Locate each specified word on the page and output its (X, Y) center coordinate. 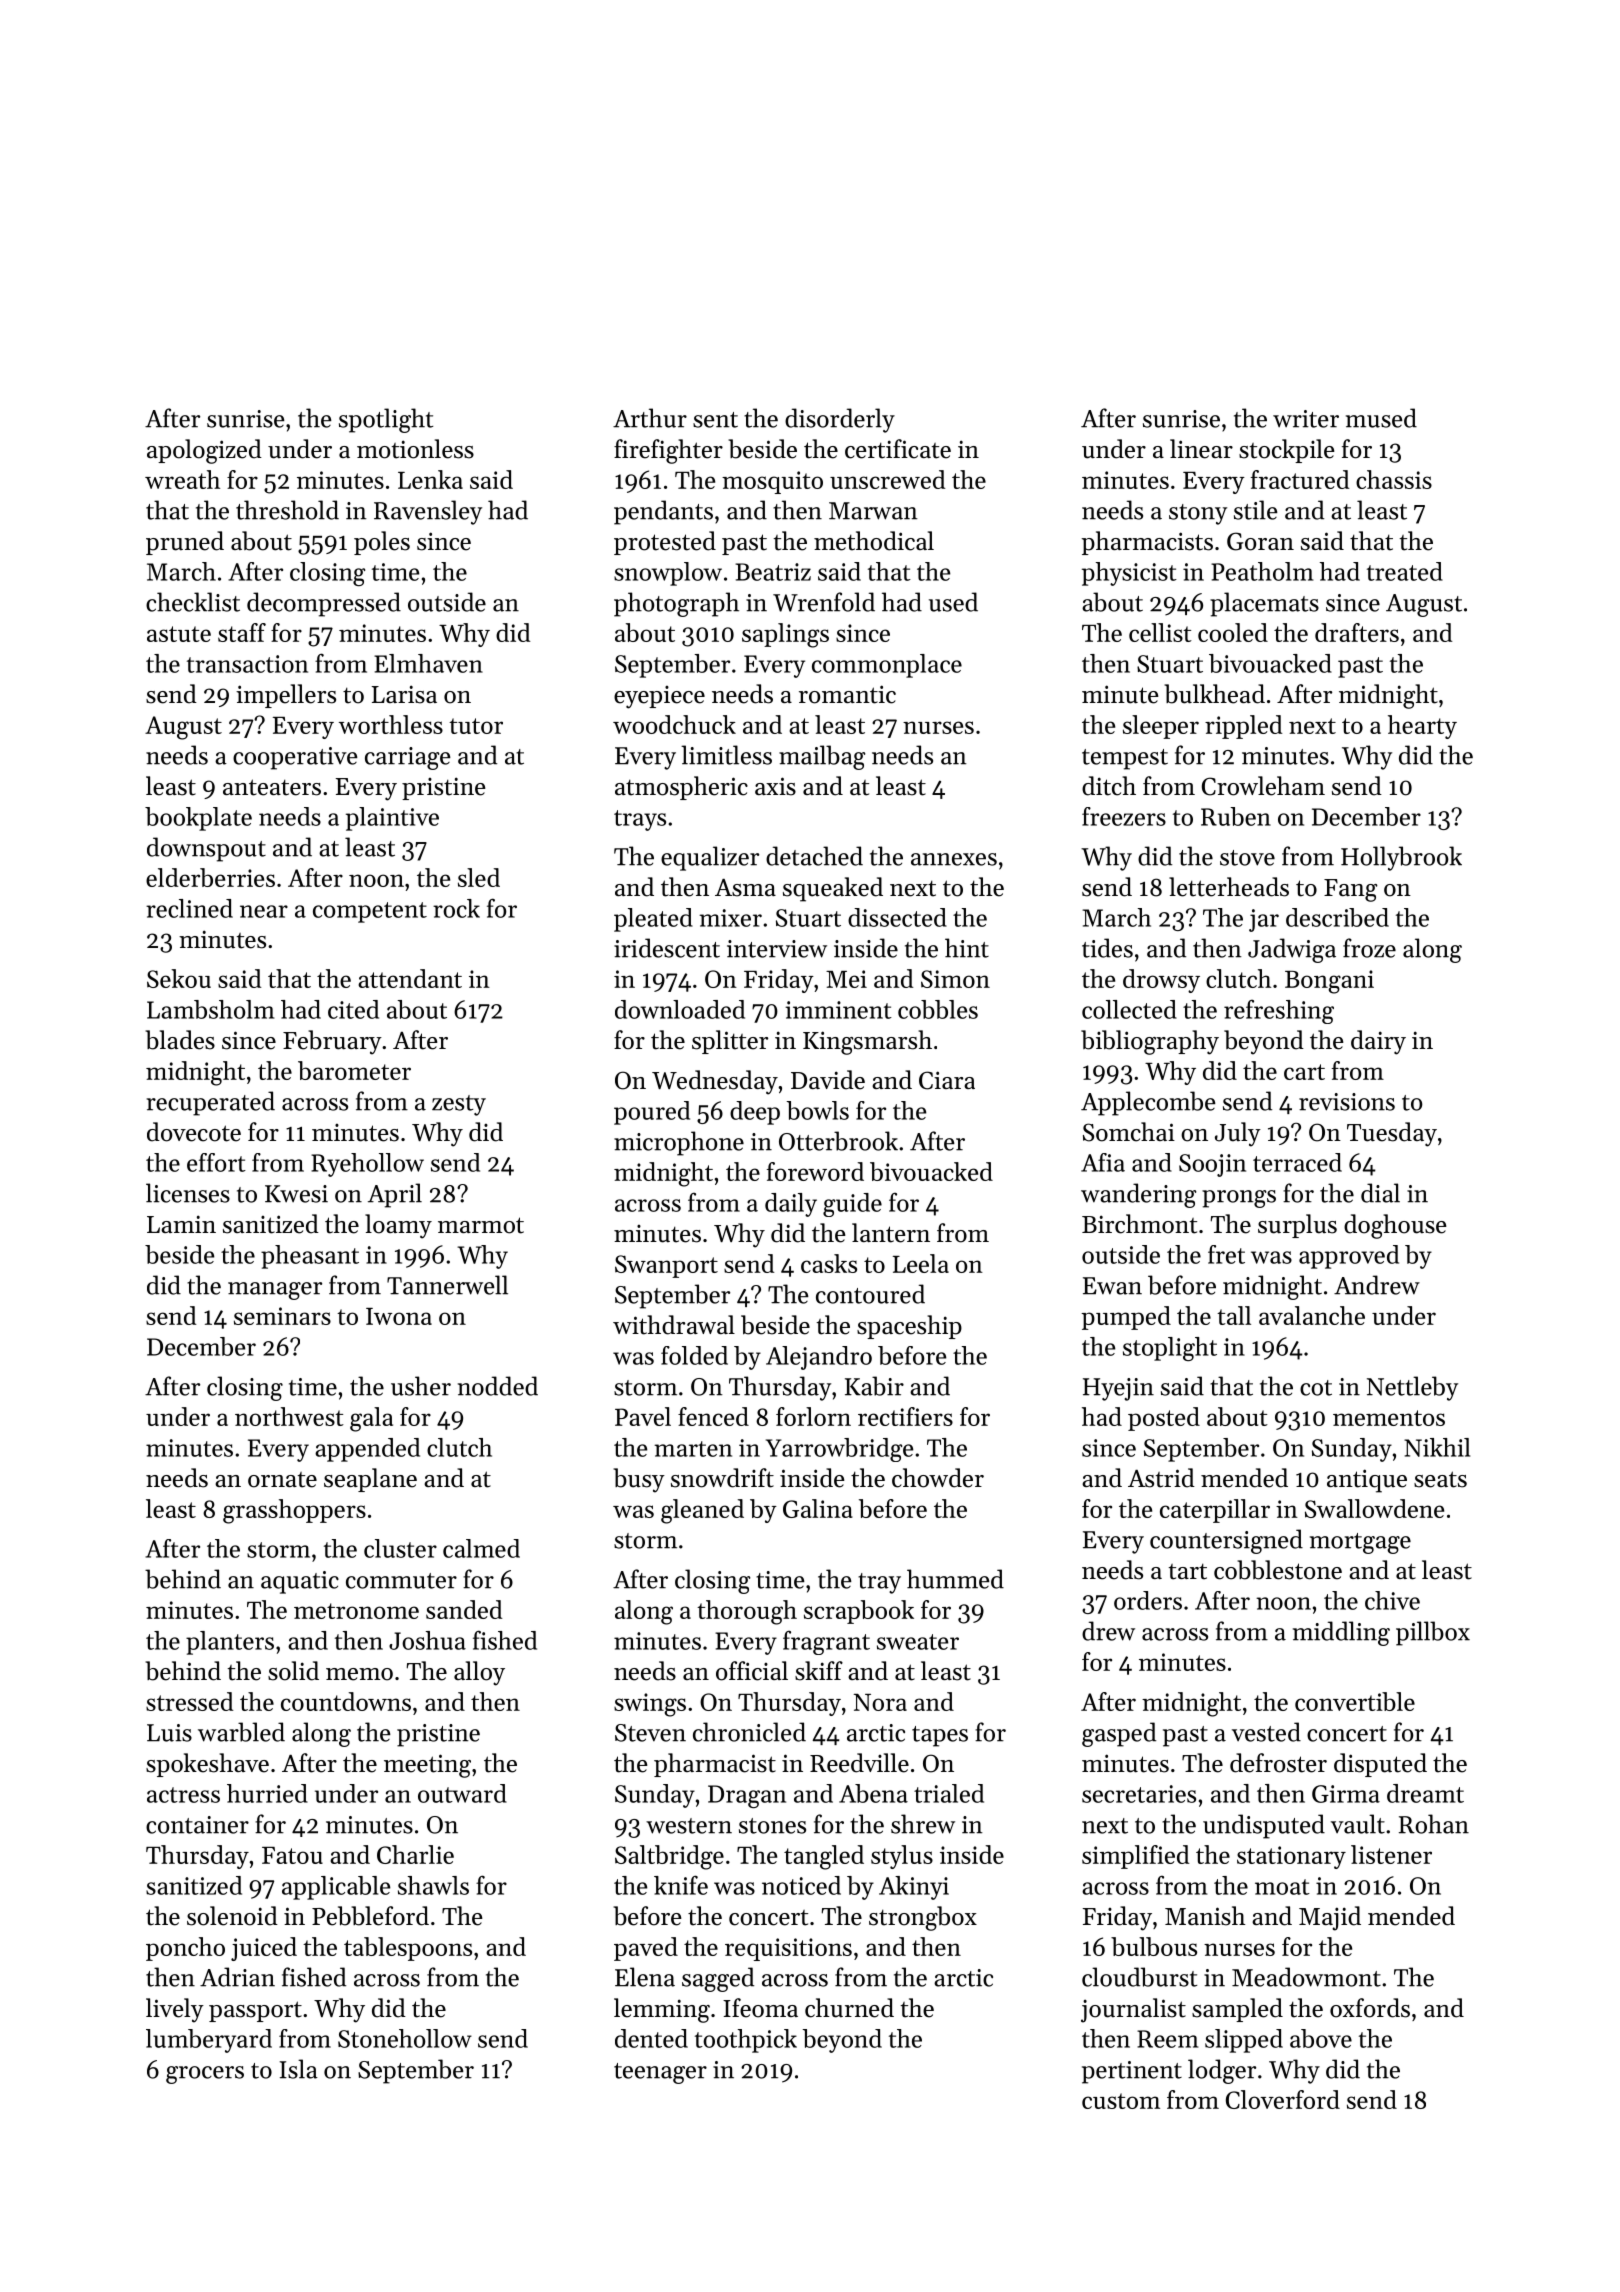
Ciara (947, 1080)
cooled (1233, 632)
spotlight (386, 420)
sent (715, 420)
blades (180, 1040)
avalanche (1312, 1315)
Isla (299, 2069)
